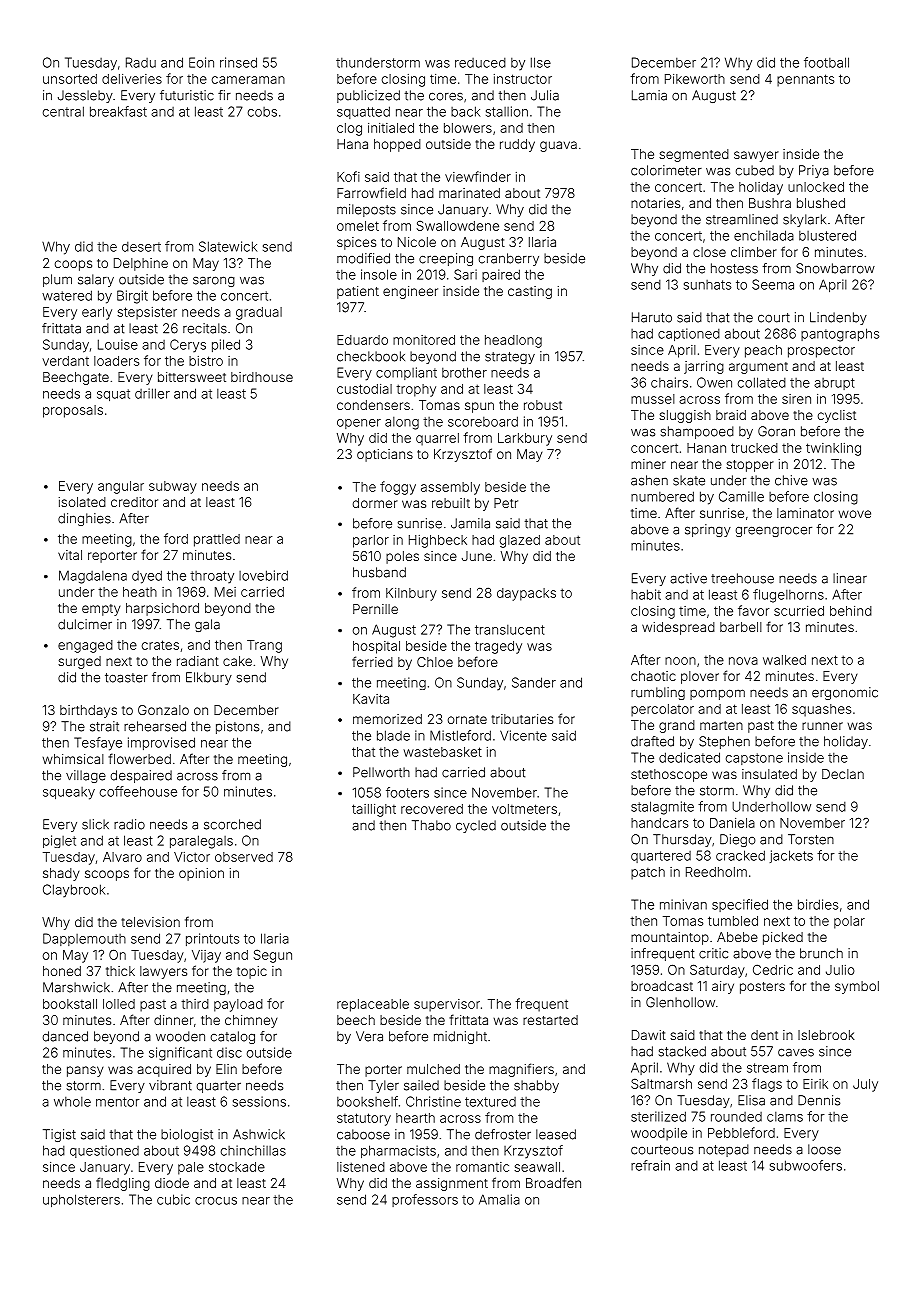 This image has width=924, height=1308. What do you see at coordinates (509, 259) in the image?
I see `cranberry` at bounding box center [509, 259].
